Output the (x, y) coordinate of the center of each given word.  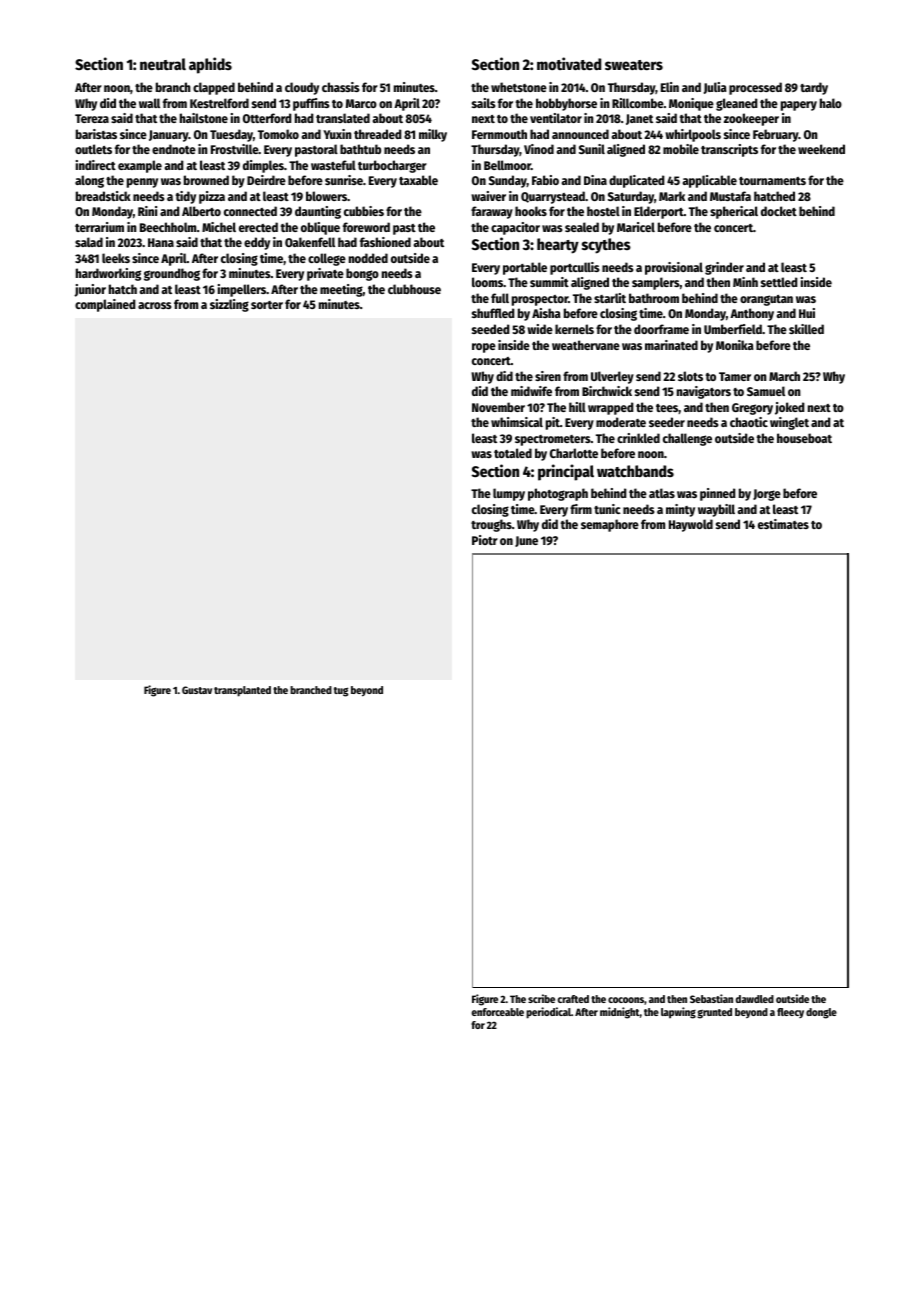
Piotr (485, 540)
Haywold (691, 525)
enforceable (498, 1012)
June (526, 541)
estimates (783, 524)
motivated (569, 63)
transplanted (242, 691)
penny (142, 183)
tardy (814, 88)
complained (105, 305)
